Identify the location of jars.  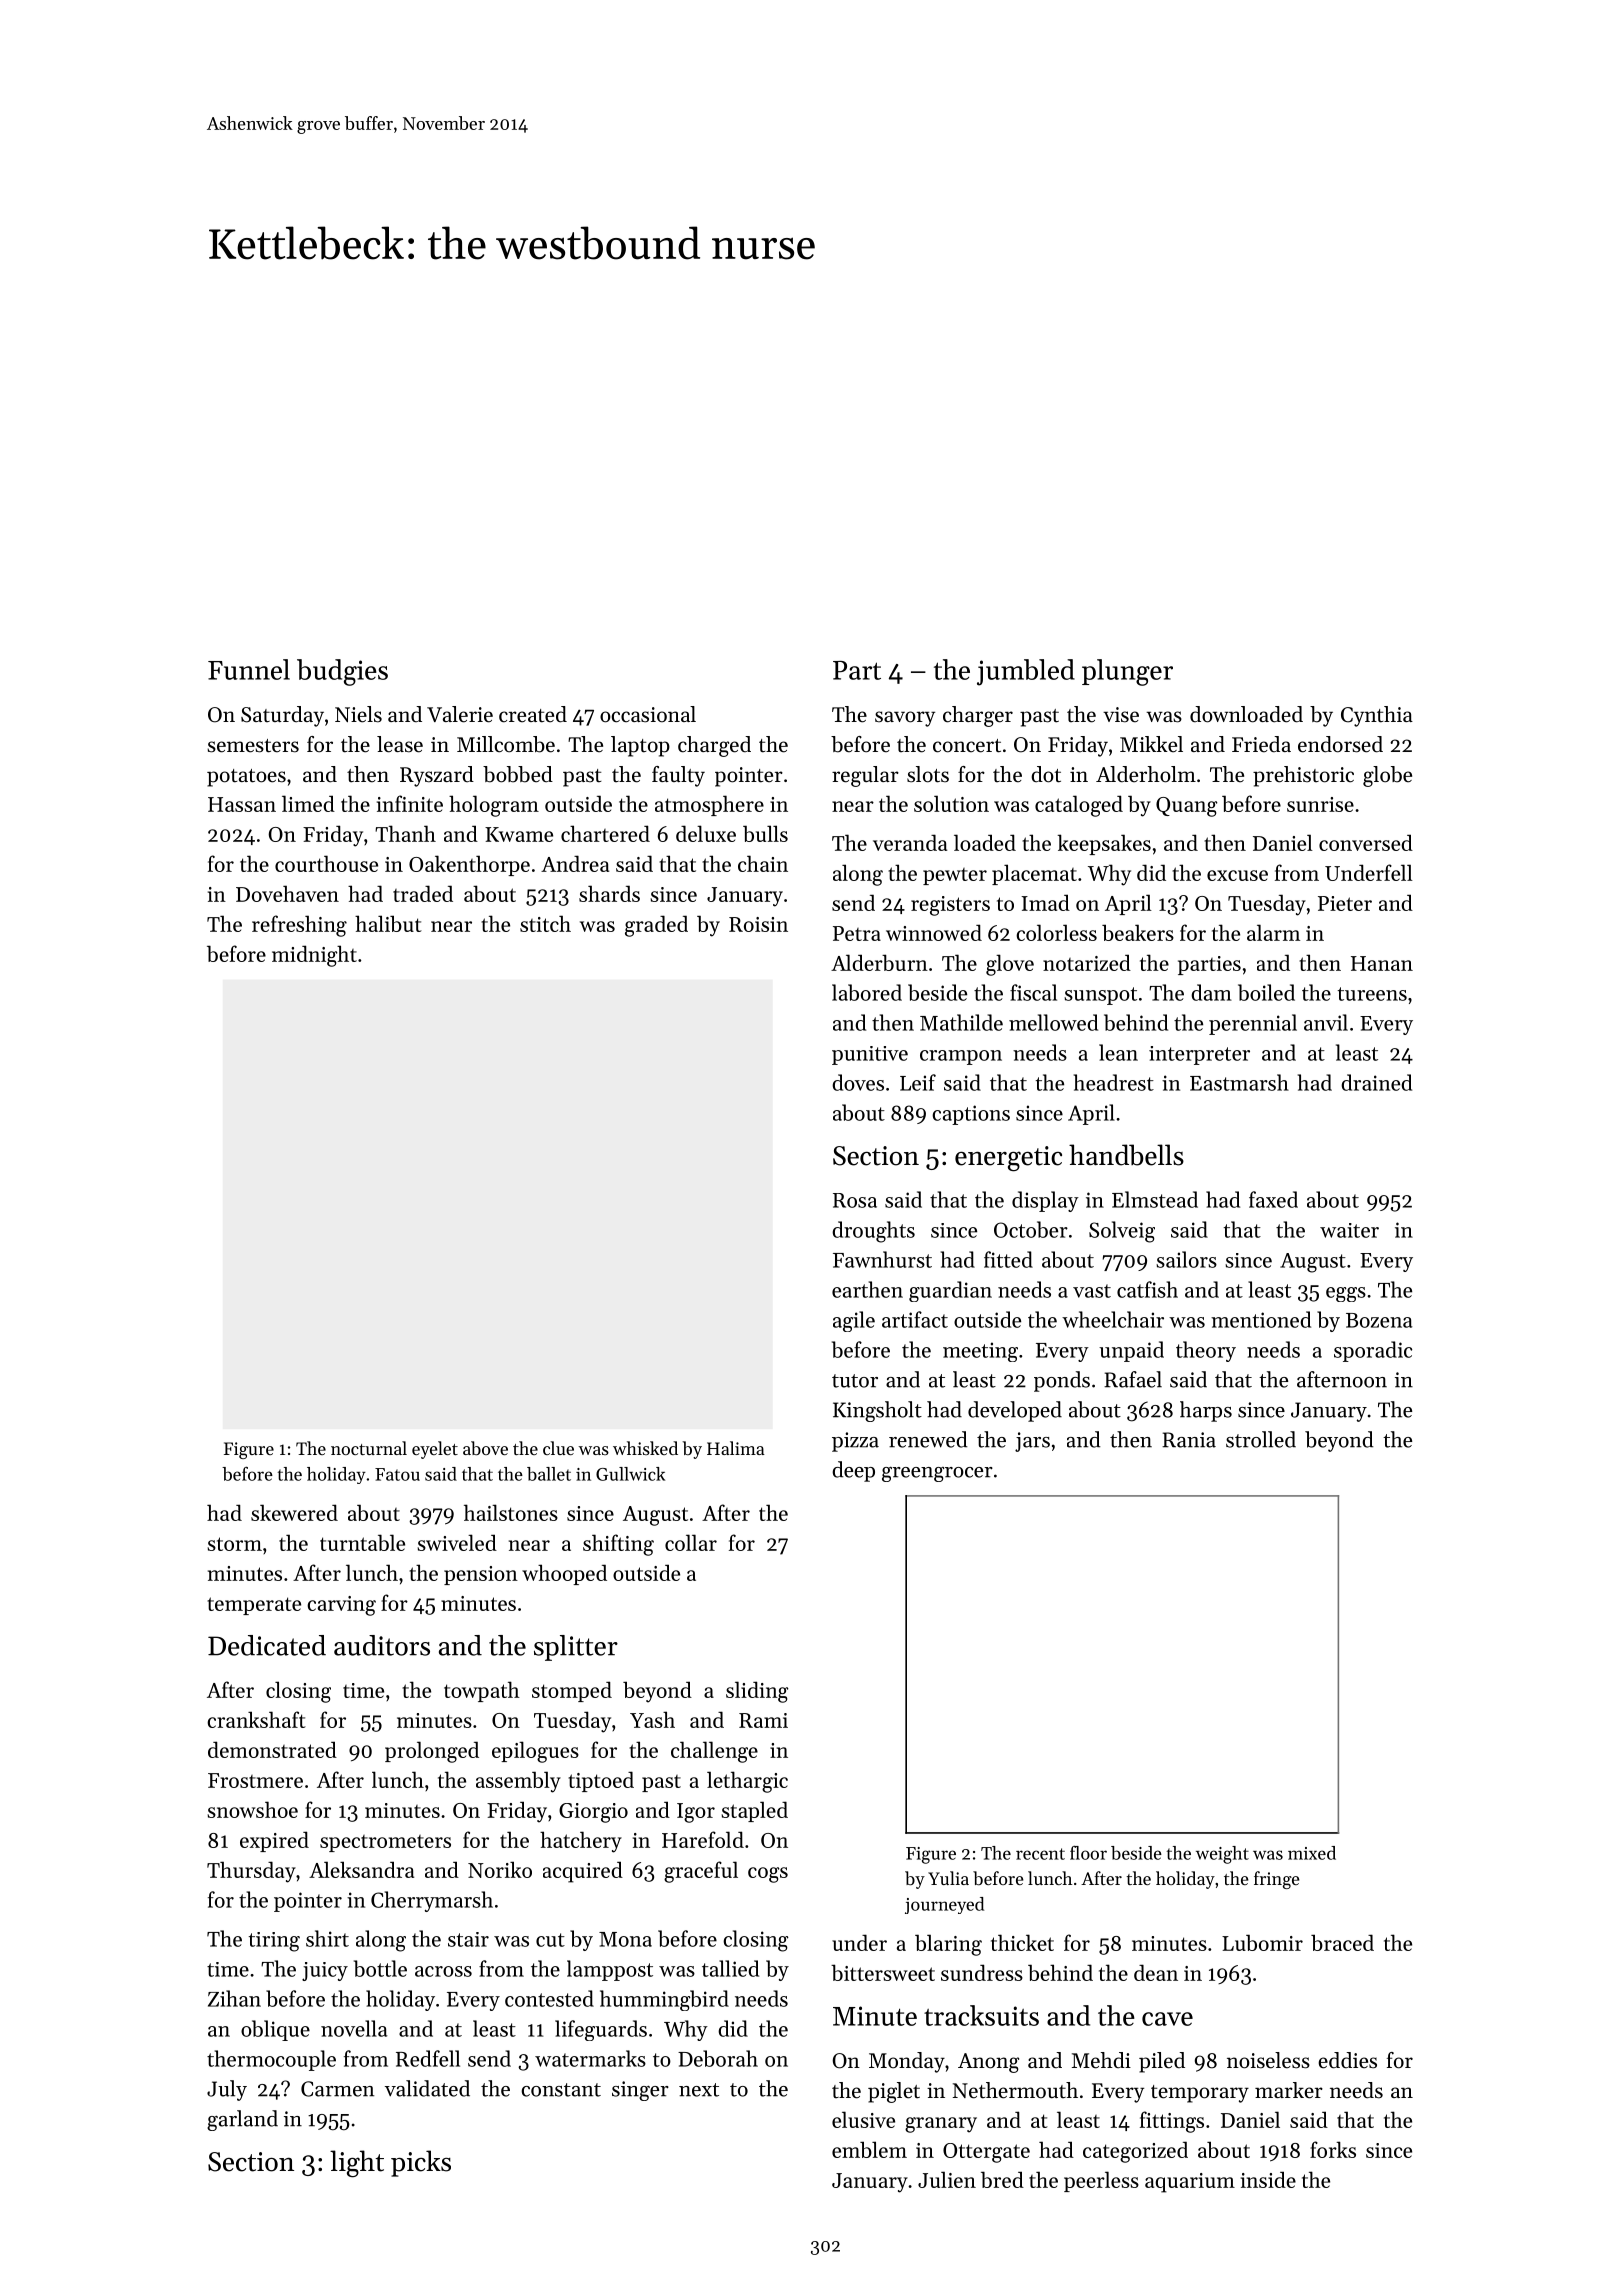
(1032, 1442).
